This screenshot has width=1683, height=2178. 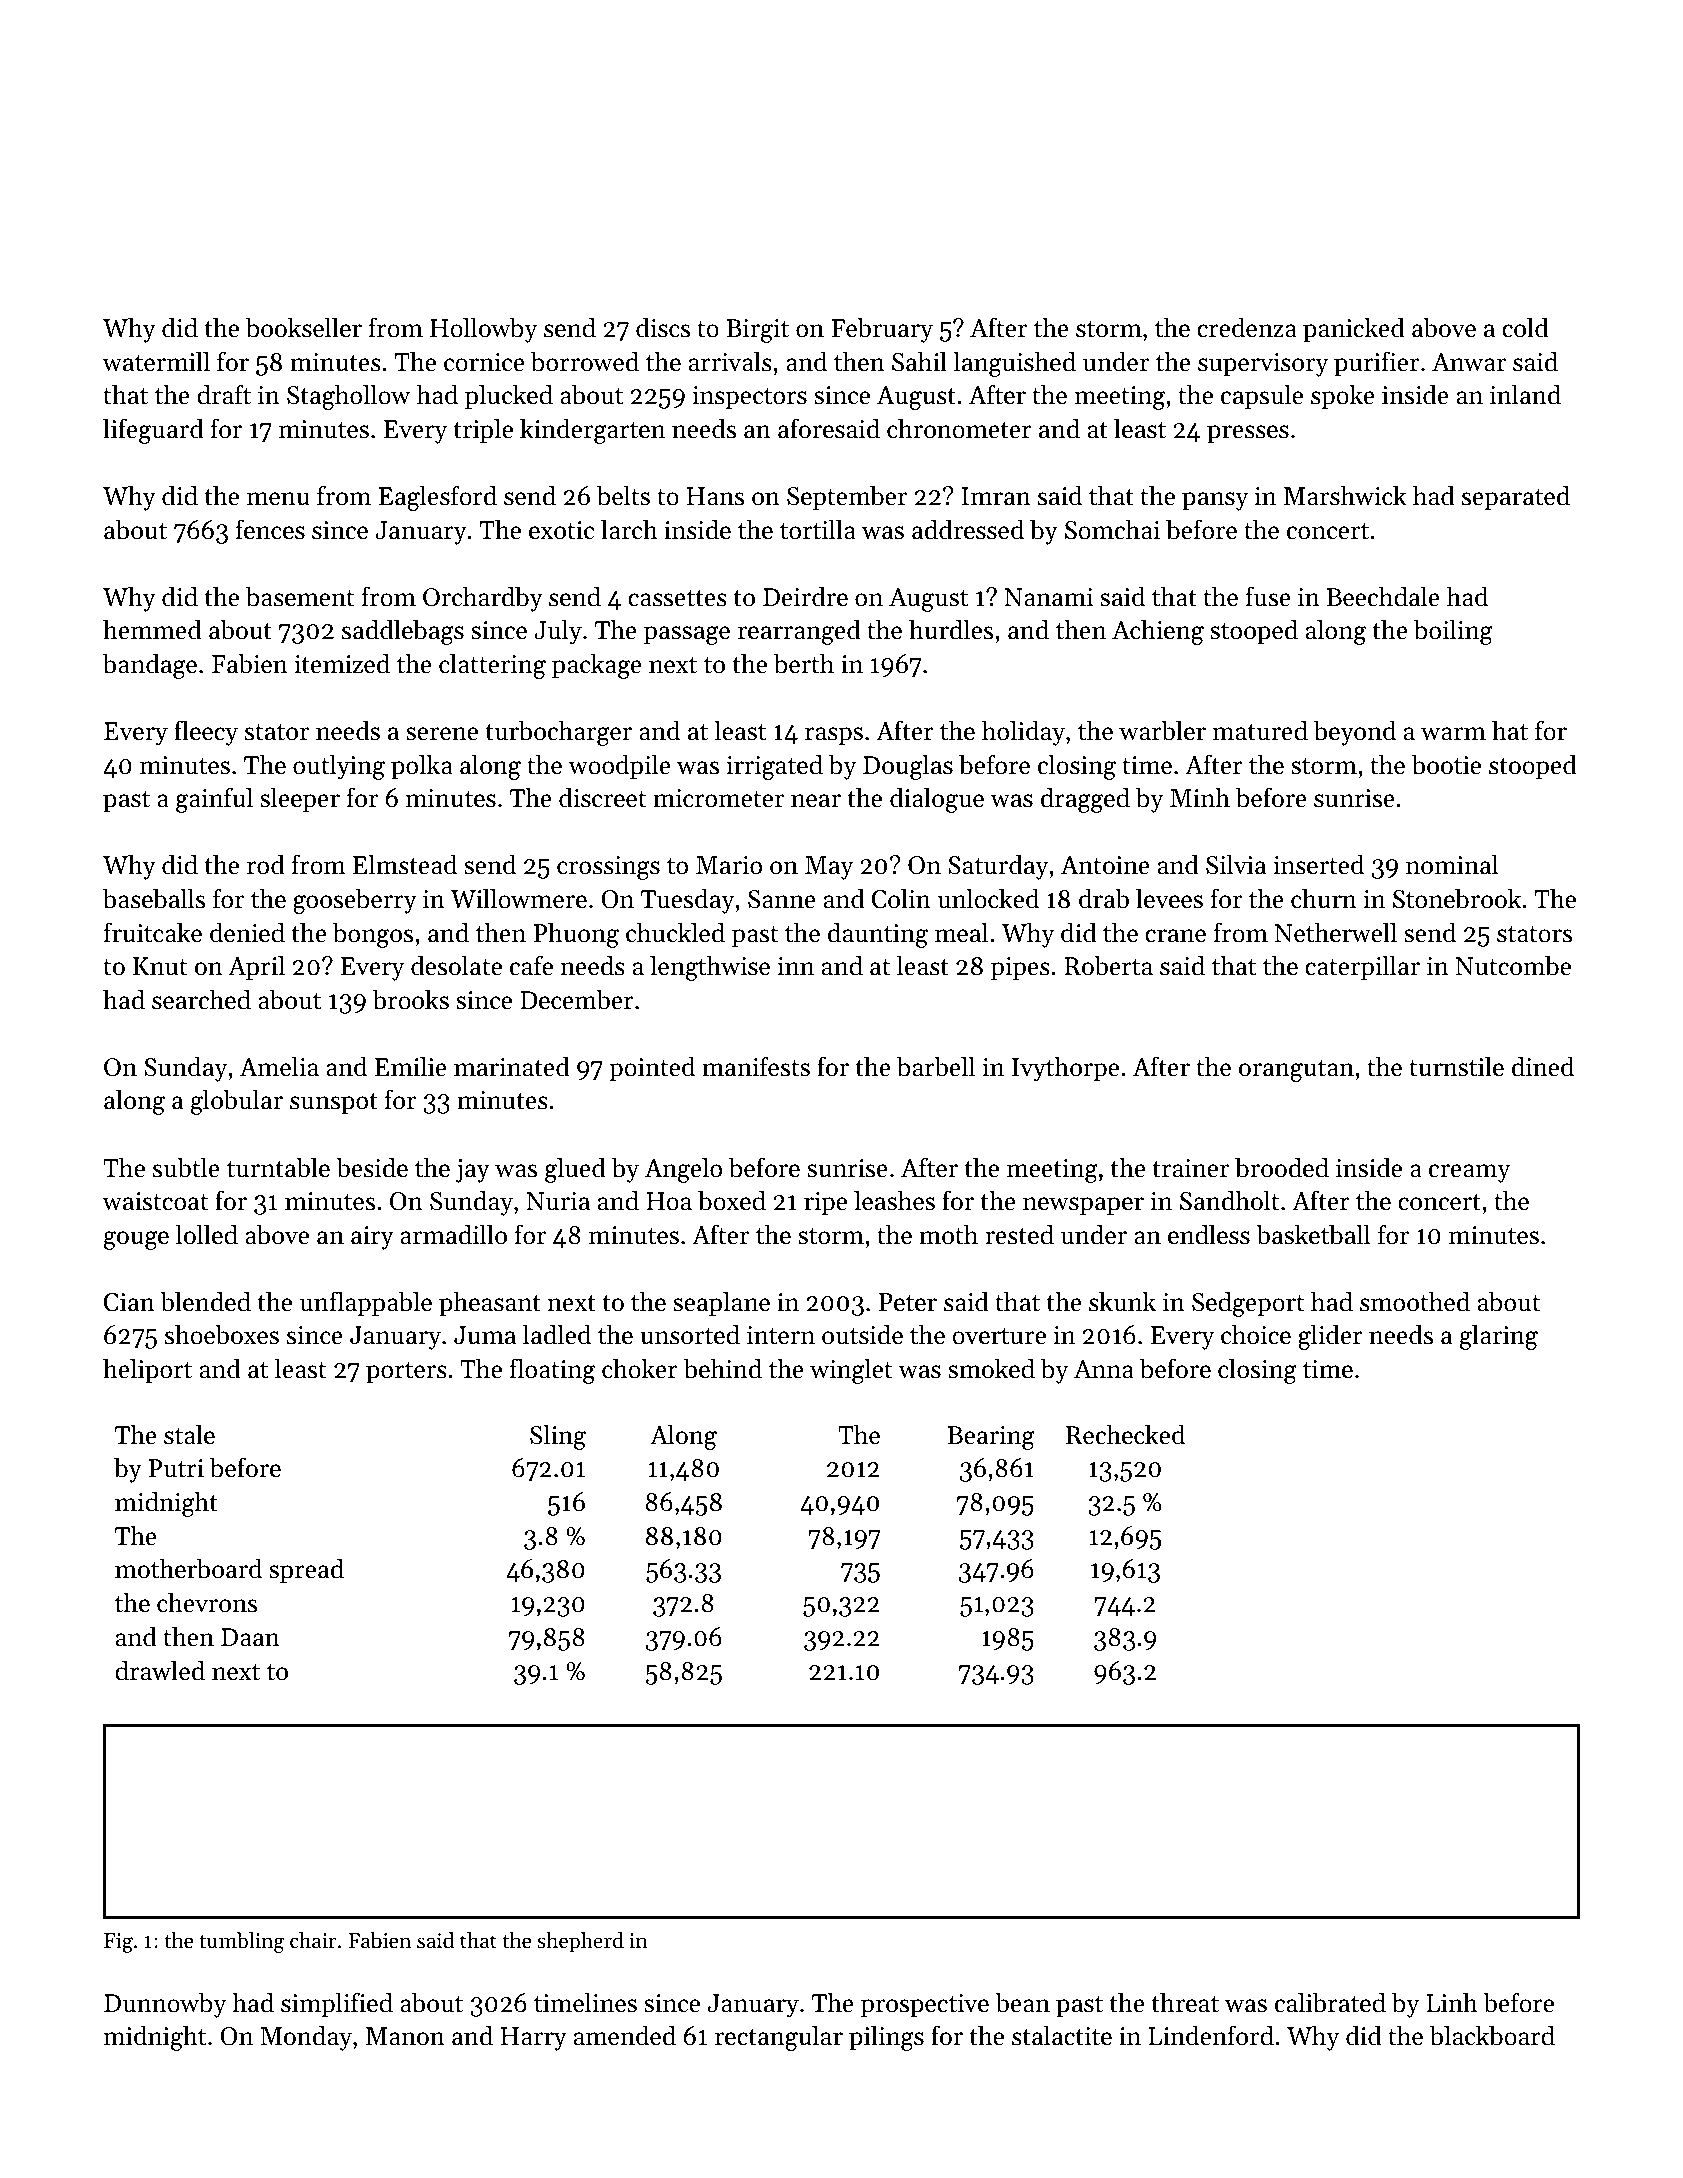 I want to click on glaring, so click(x=1499, y=1337).
